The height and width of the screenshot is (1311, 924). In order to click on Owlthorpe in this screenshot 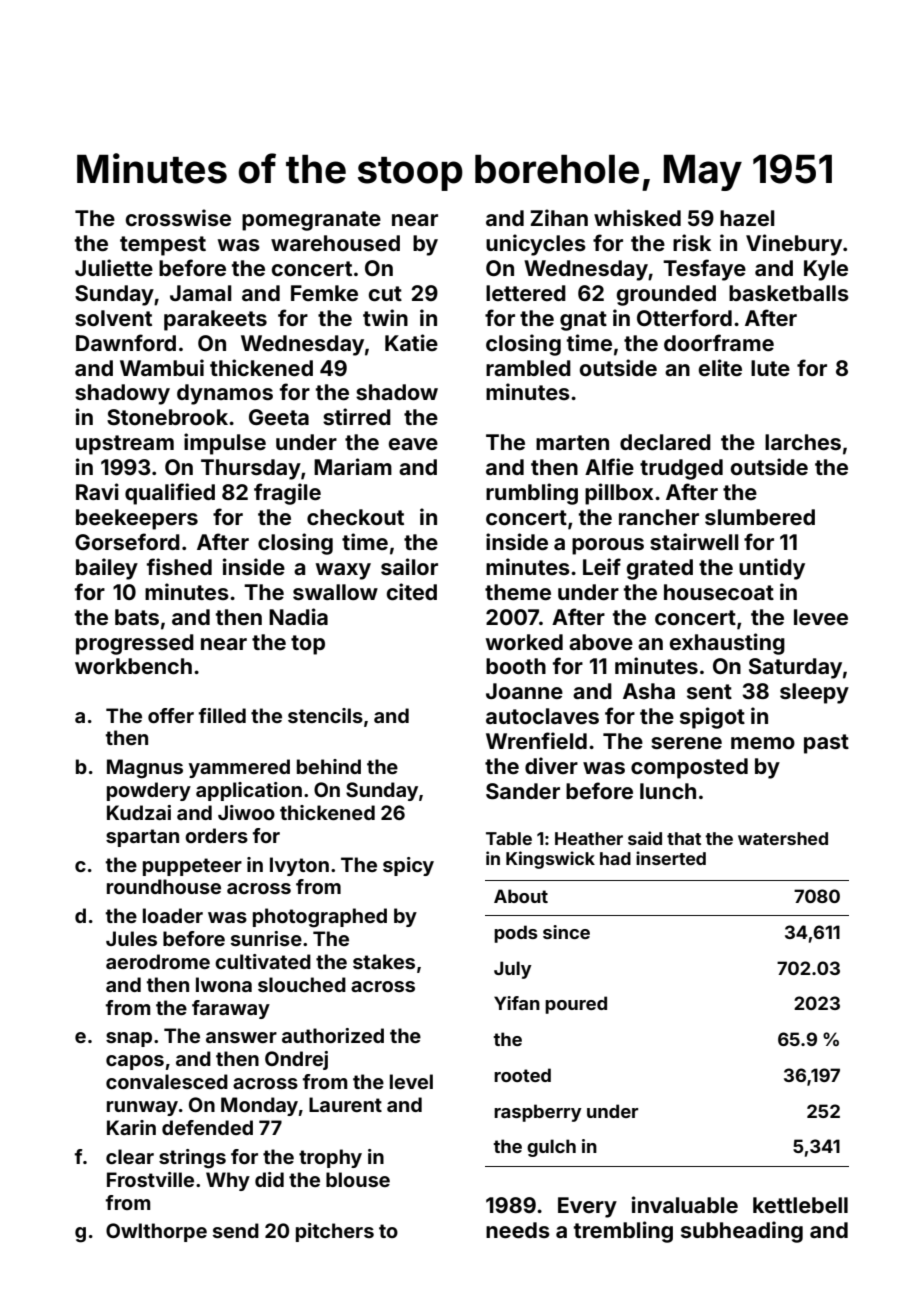, I will do `click(156, 1232)`.
